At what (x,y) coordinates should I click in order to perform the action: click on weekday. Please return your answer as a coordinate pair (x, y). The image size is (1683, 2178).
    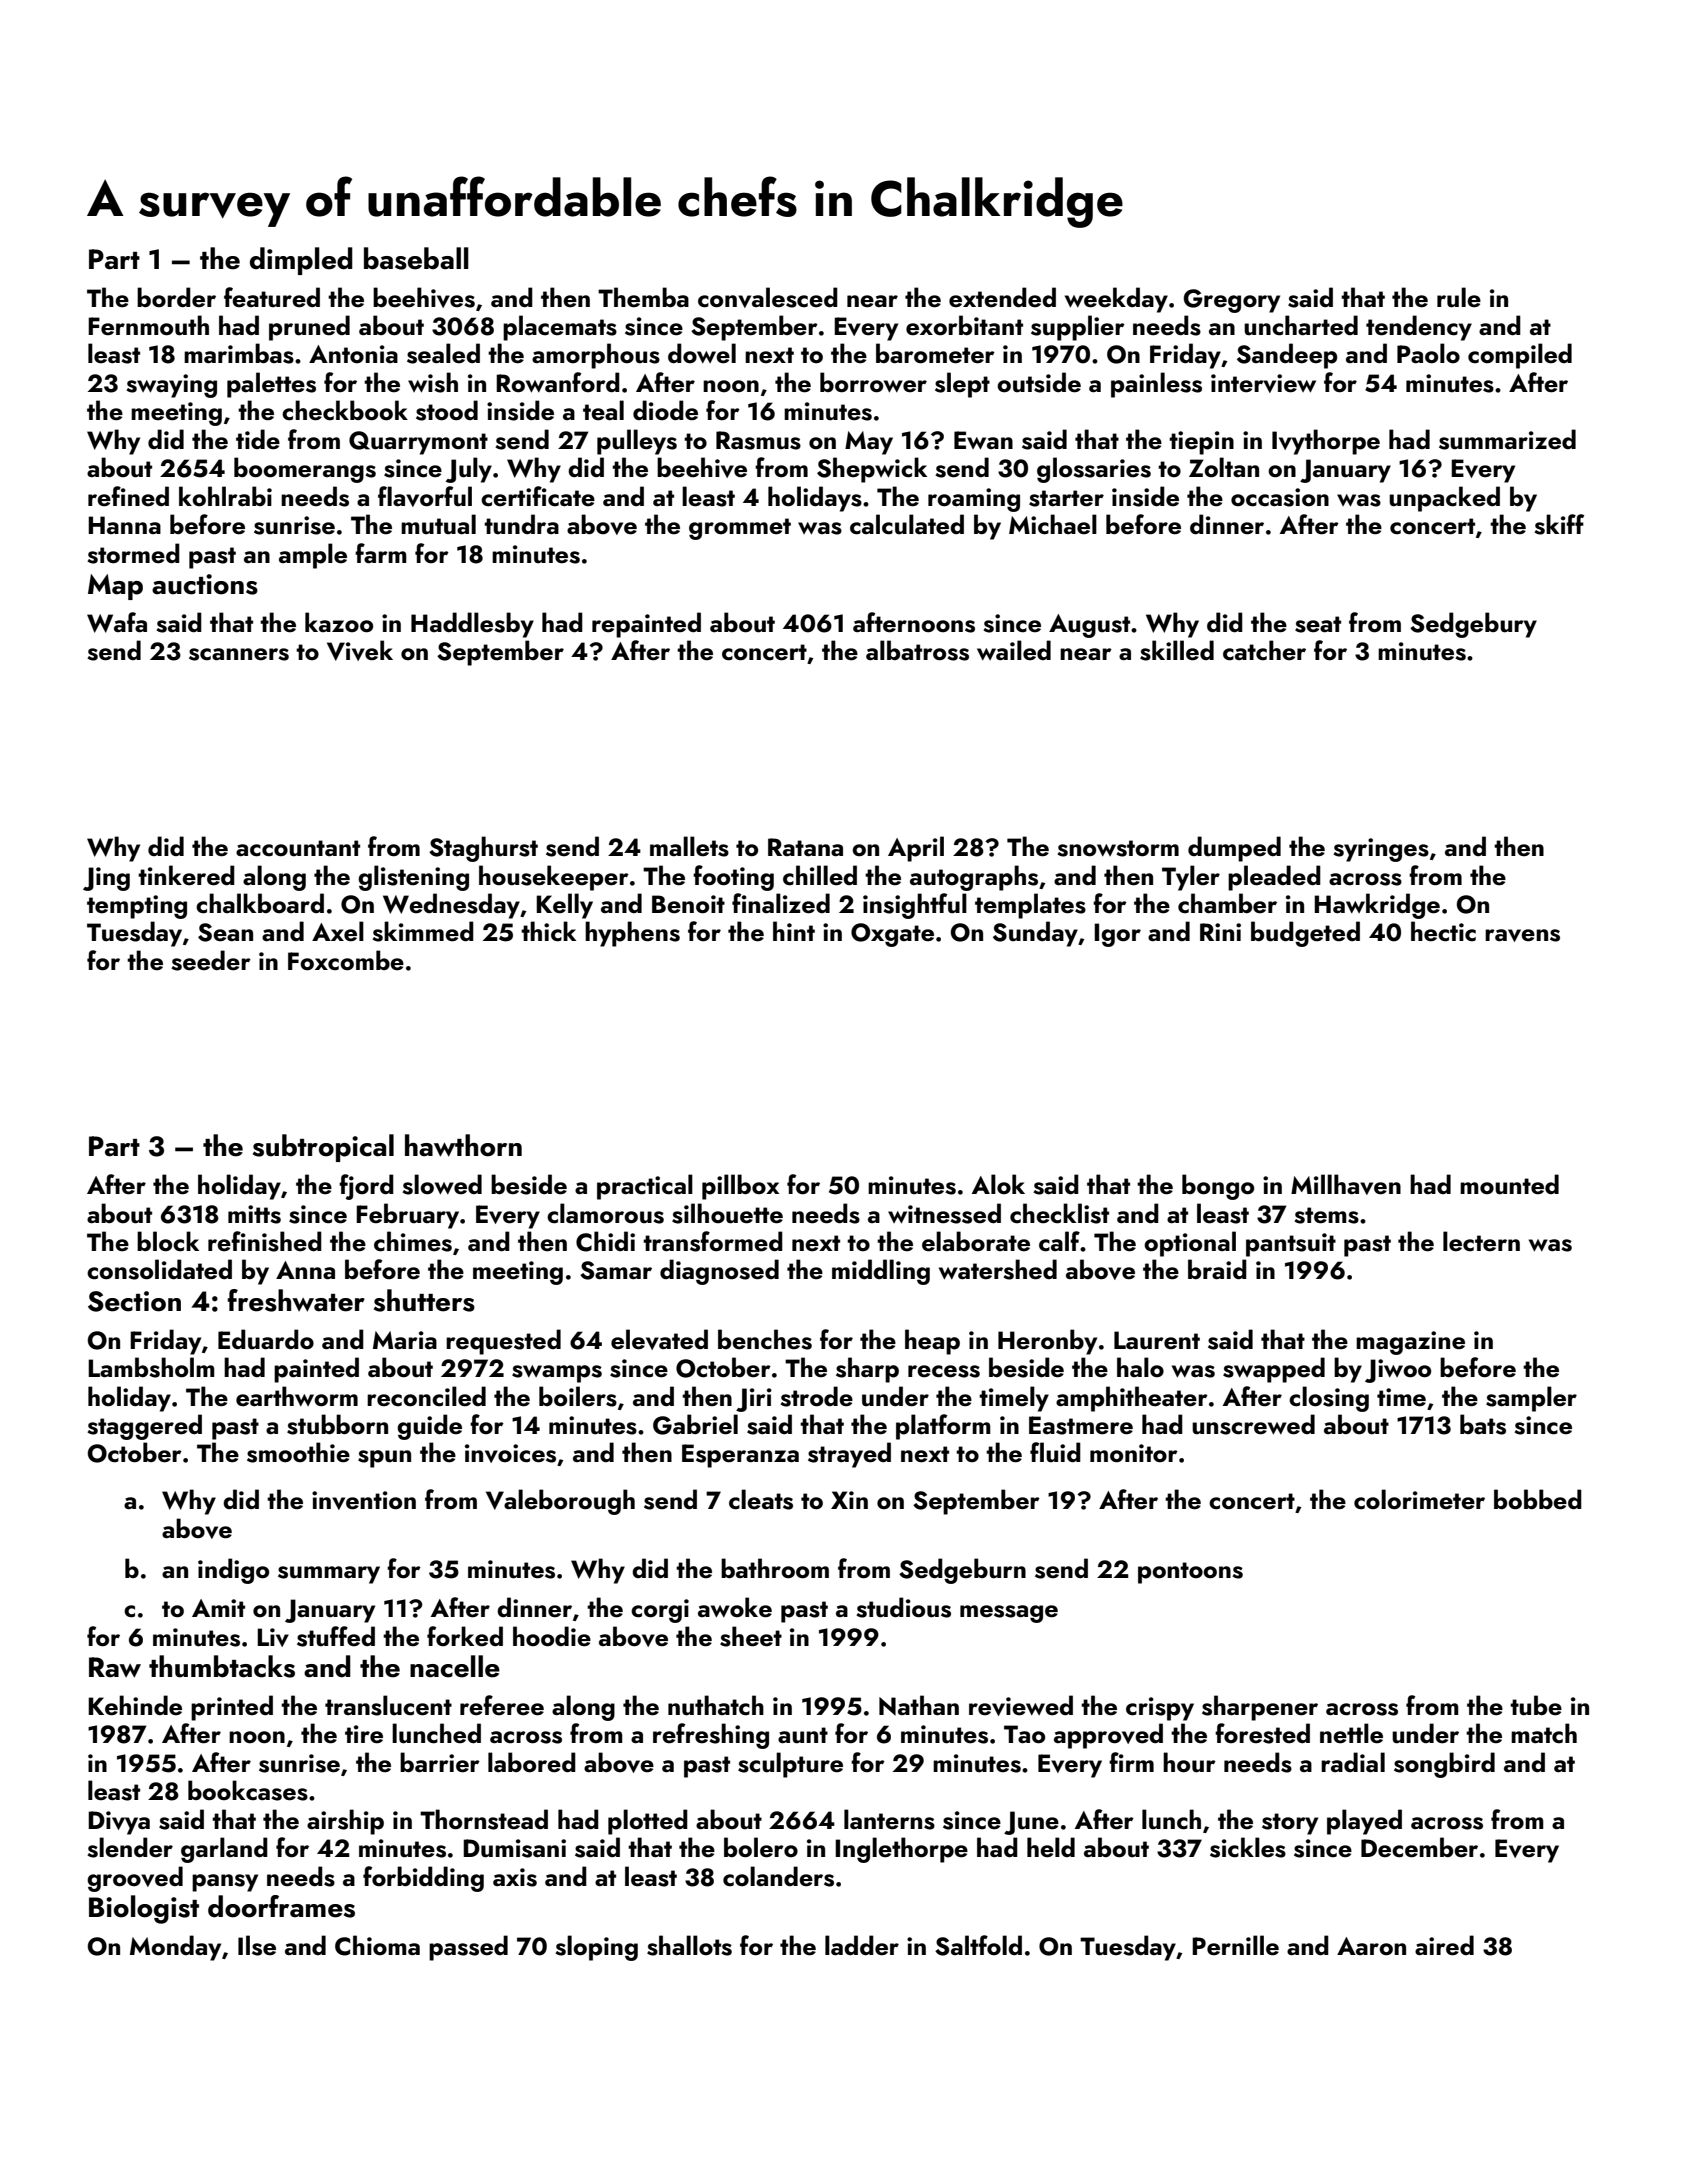
    Looking at the image, I should click on (1116, 300).
